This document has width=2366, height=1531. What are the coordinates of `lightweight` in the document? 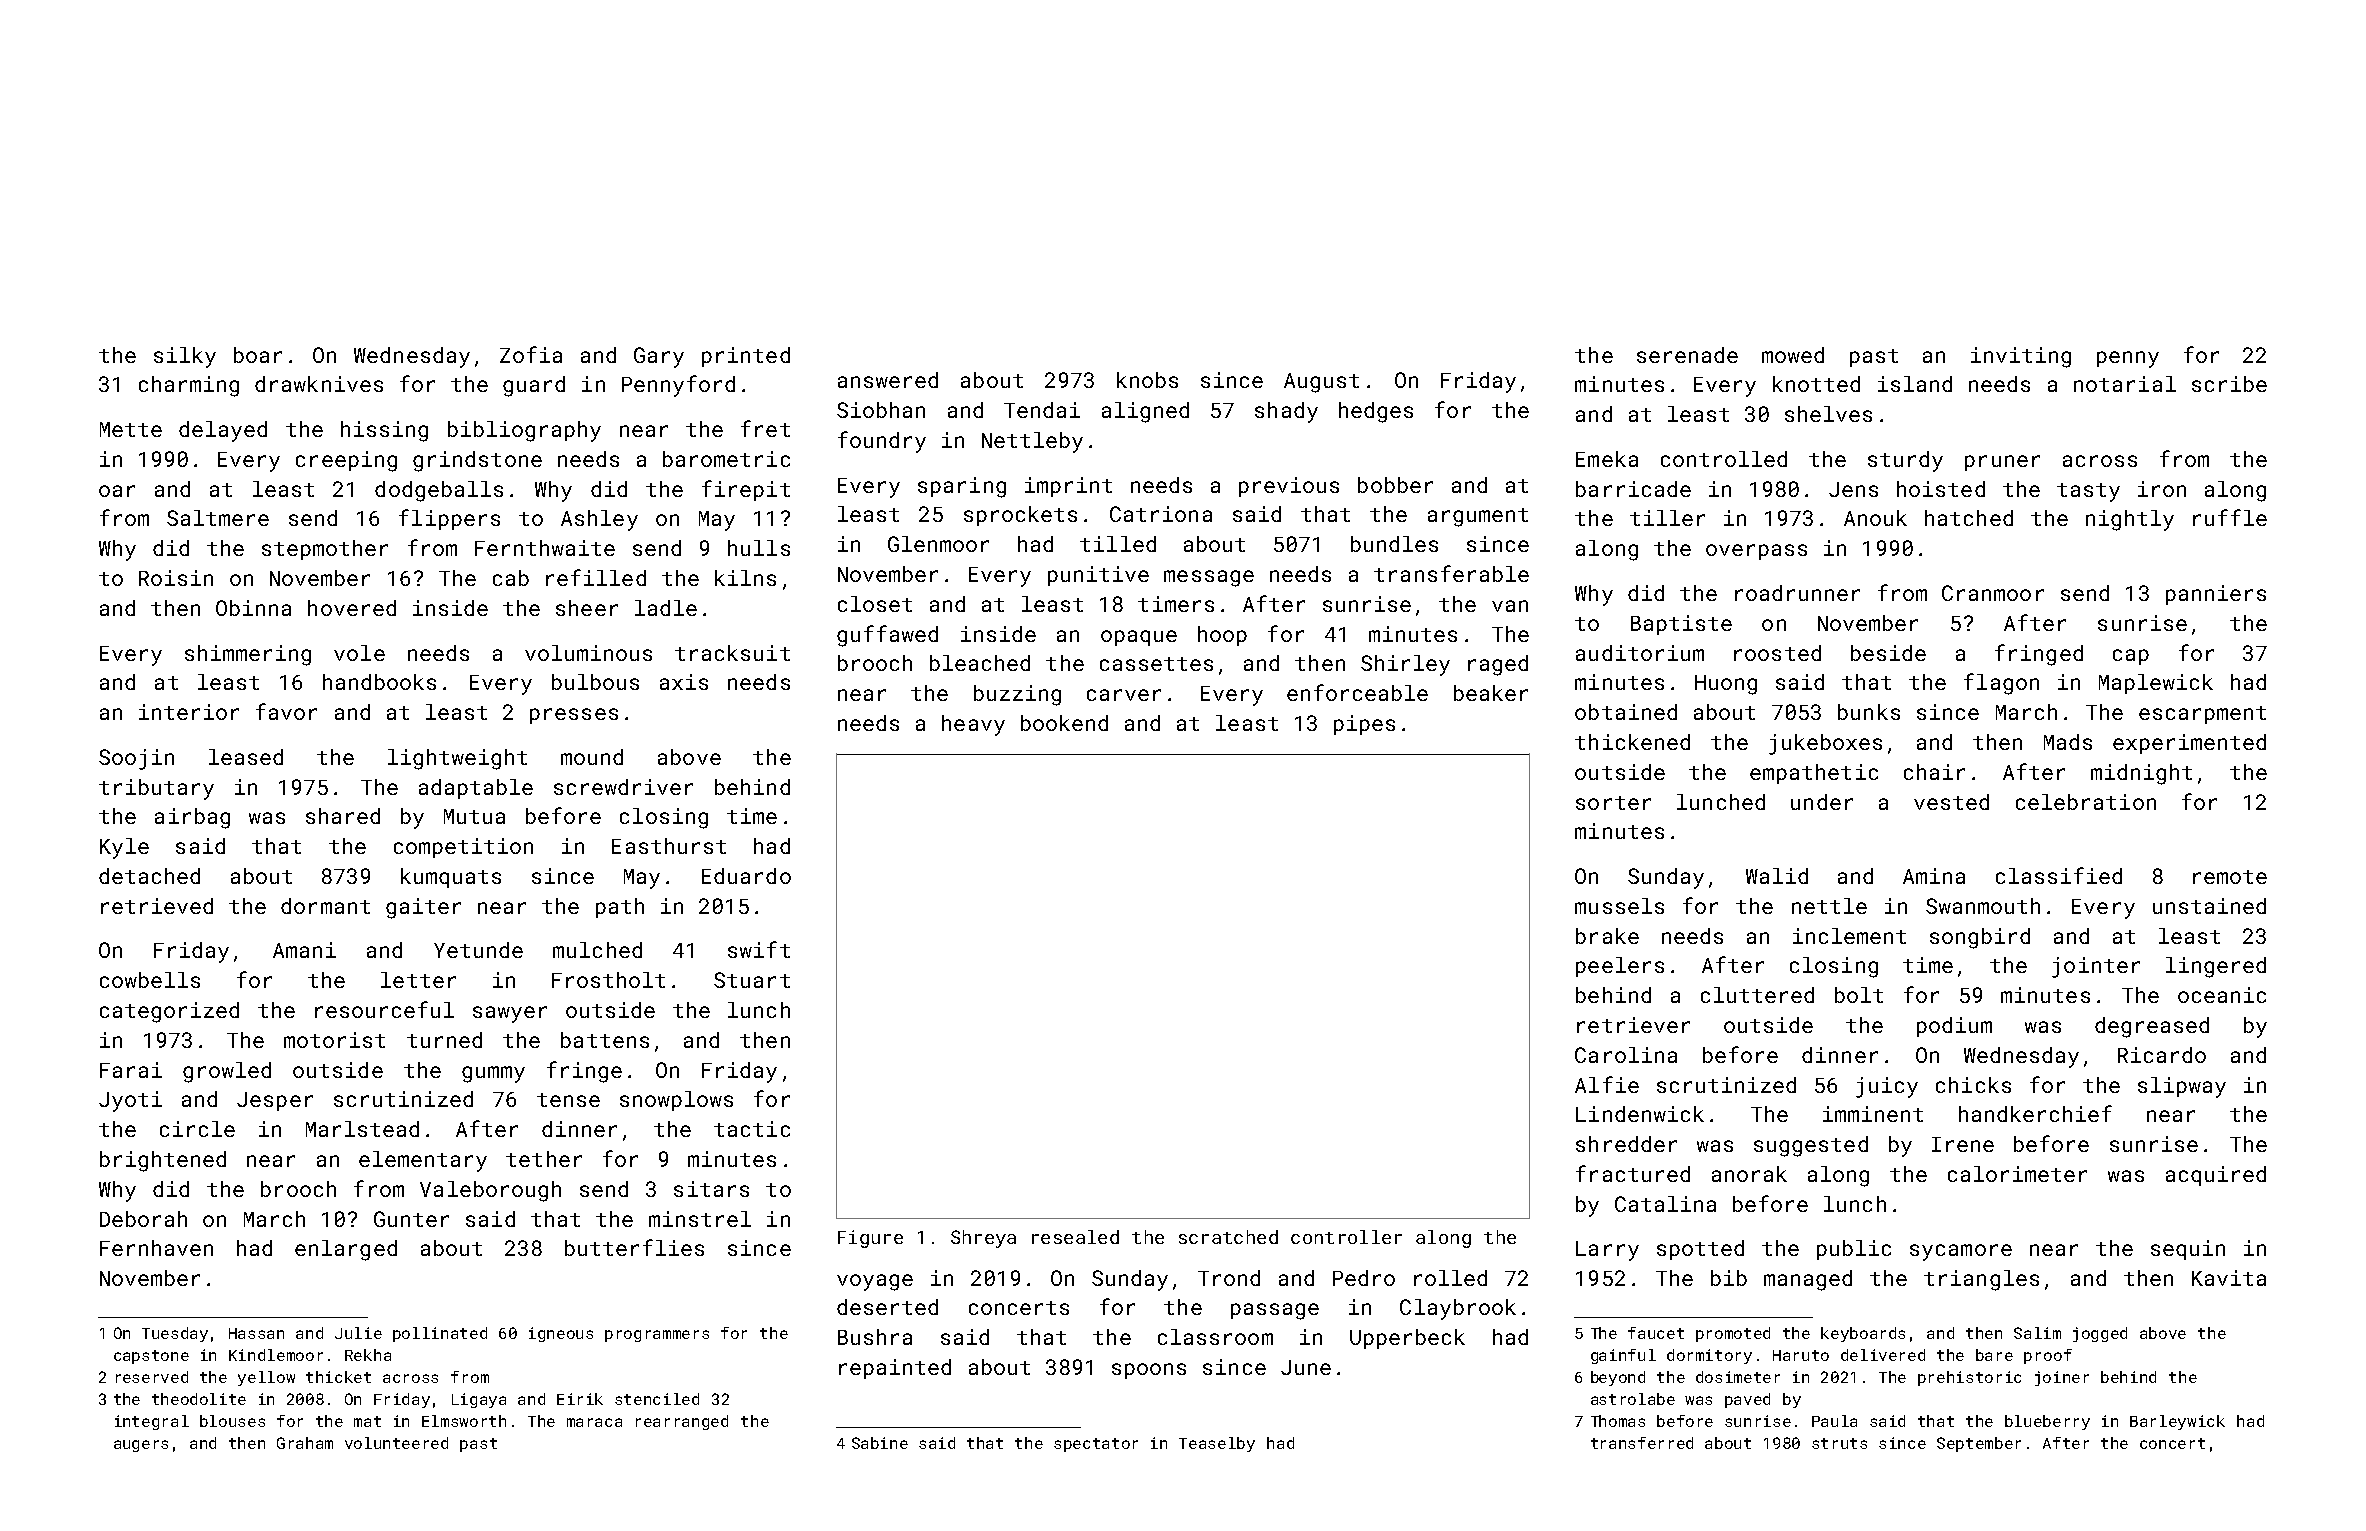 It's located at (457, 759).
